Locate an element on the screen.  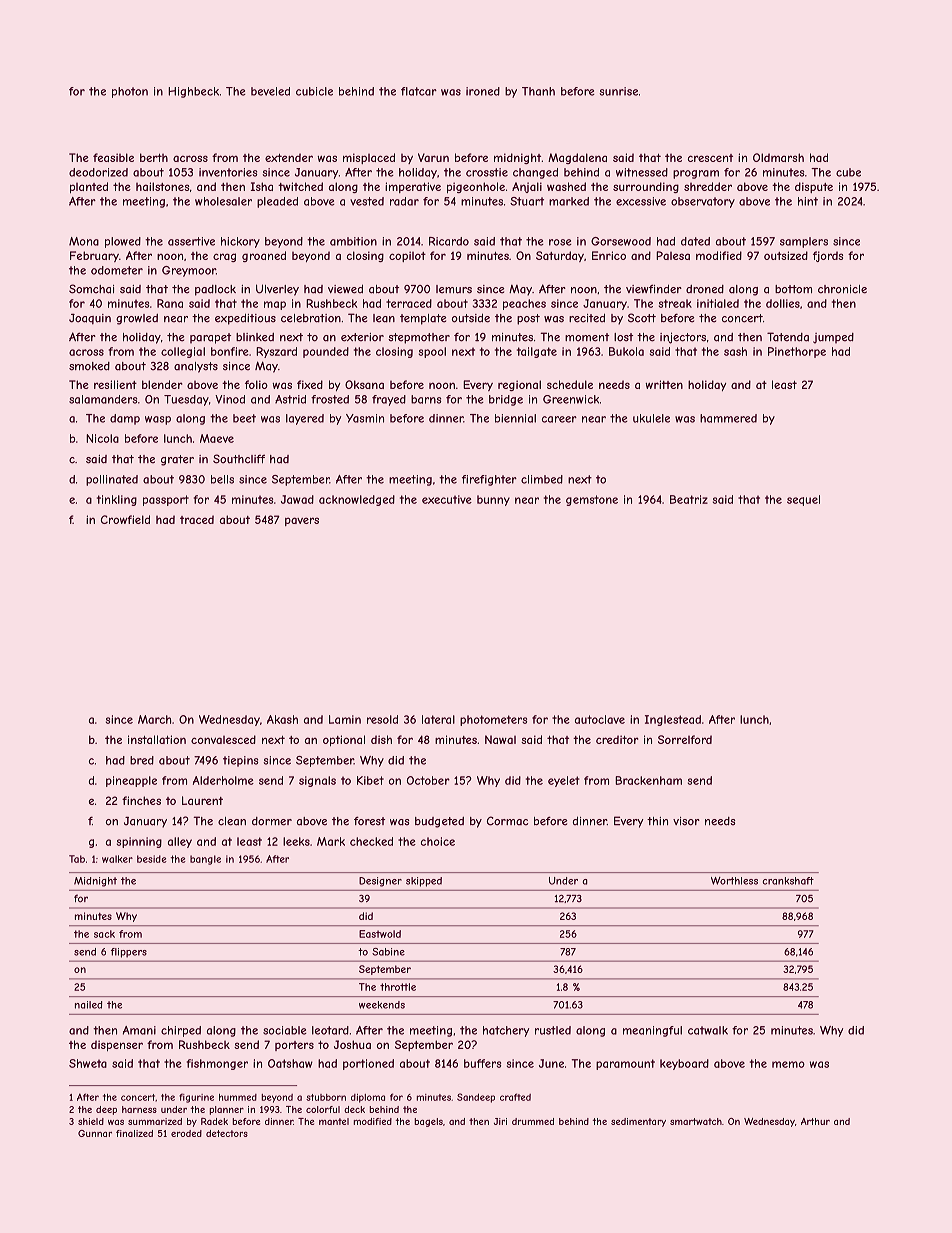
Kibet is located at coordinates (370, 780).
